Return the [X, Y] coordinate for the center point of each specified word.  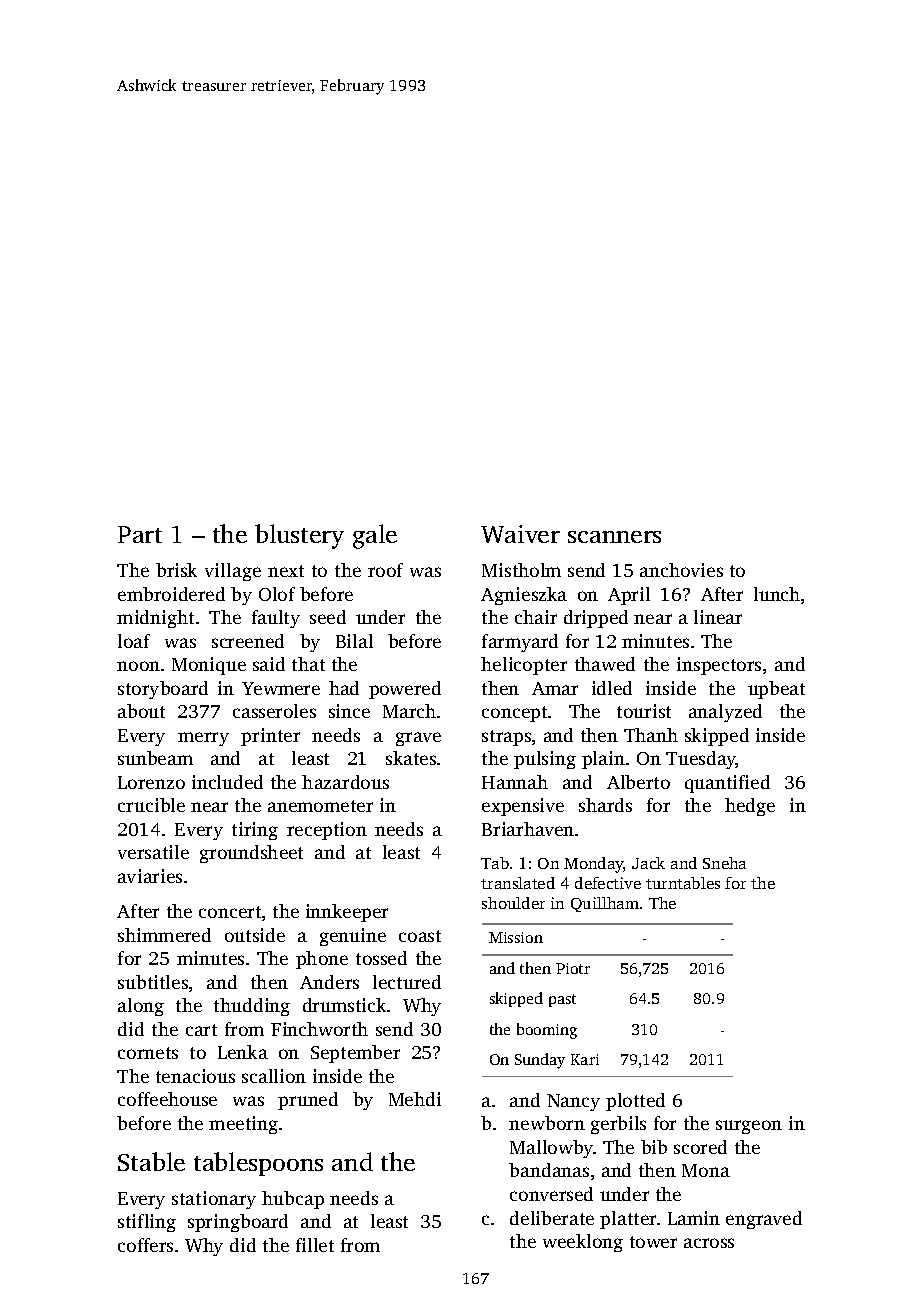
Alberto [638, 782]
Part [140, 534]
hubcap [293, 1200]
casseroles [274, 711]
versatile [153, 852]
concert [230, 912]
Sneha [724, 863]
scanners [614, 537]
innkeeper [347, 913]
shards [605, 805]
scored [700, 1147]
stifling [147, 1223]
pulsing [545, 760]
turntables [683, 883]
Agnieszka [524, 596]
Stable [151, 1161]
